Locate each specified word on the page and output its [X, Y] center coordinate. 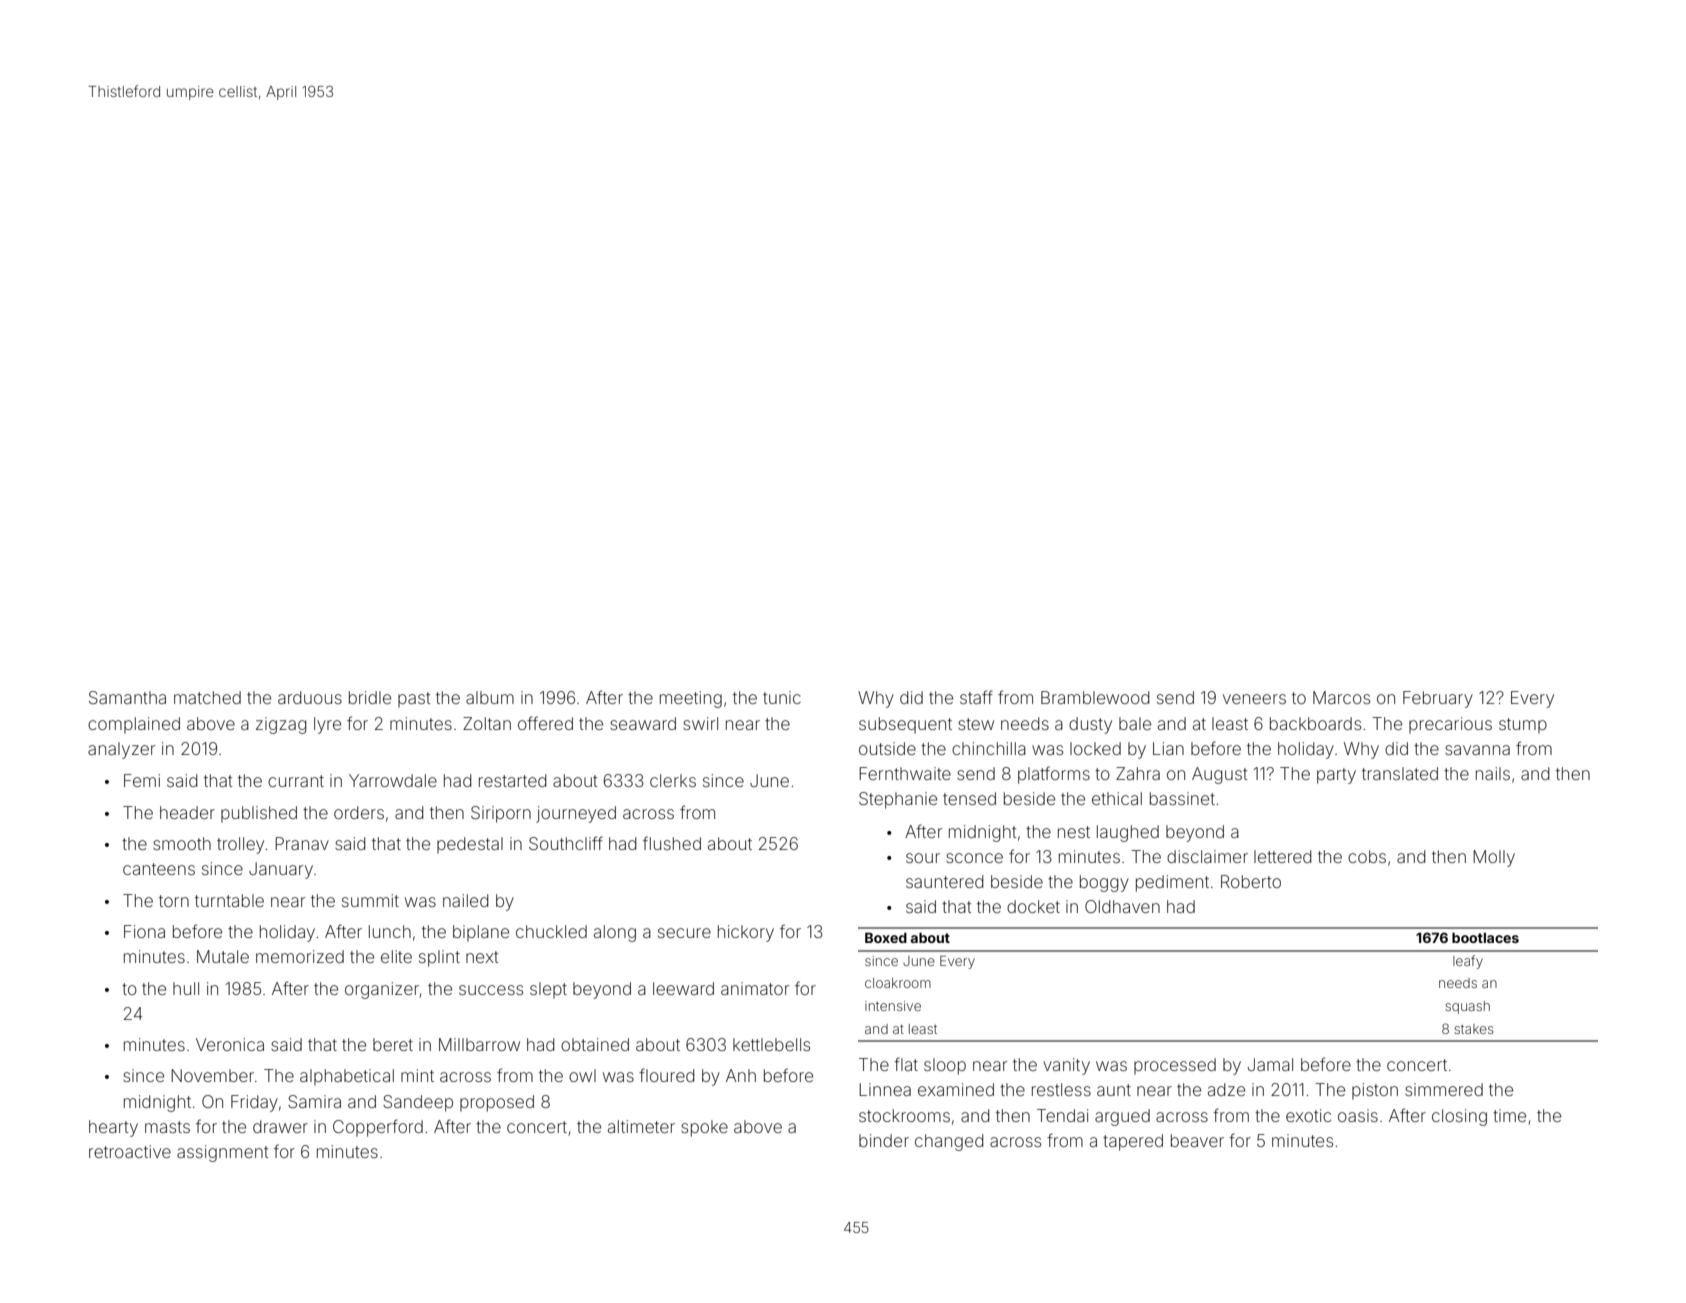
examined [956, 1089]
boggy [1104, 883]
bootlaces [1485, 938]
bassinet [1182, 798]
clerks [673, 780]
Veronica [230, 1044]
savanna [1477, 750]
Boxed [886, 937]
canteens [159, 869]
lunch [390, 931]
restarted [512, 780]
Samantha [127, 697]
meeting [691, 699]
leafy [1468, 962]
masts [167, 1127]
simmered [1444, 1089]
